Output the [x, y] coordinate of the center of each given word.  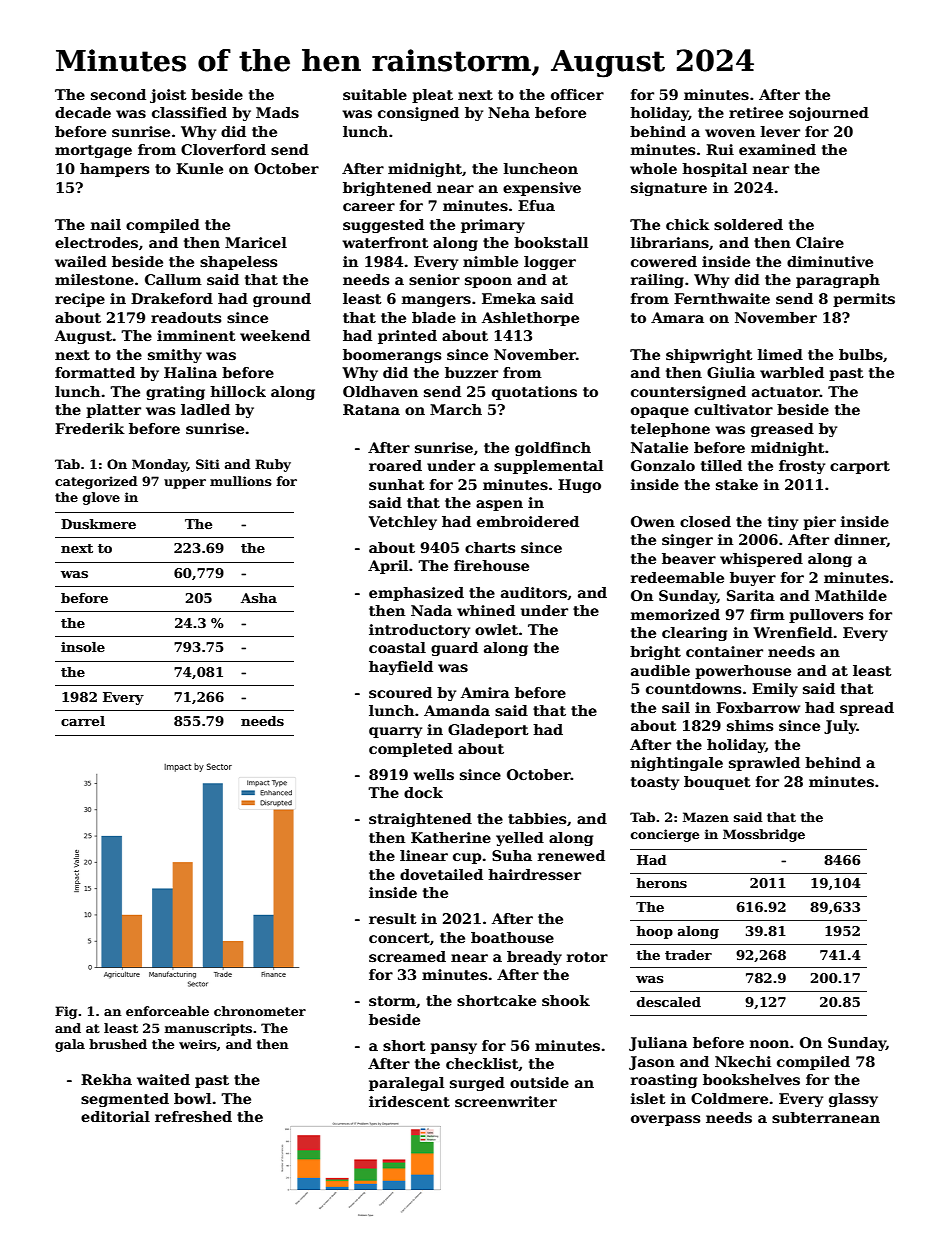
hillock [238, 391]
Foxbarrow [758, 707]
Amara [677, 317]
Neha [509, 112]
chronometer [260, 1011]
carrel [83, 721]
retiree [756, 112]
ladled [205, 409]
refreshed [193, 1116]
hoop [655, 932]
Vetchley [402, 523]
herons [662, 883]
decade [83, 112]
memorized [675, 614]
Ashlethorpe [530, 319]
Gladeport [488, 731]
